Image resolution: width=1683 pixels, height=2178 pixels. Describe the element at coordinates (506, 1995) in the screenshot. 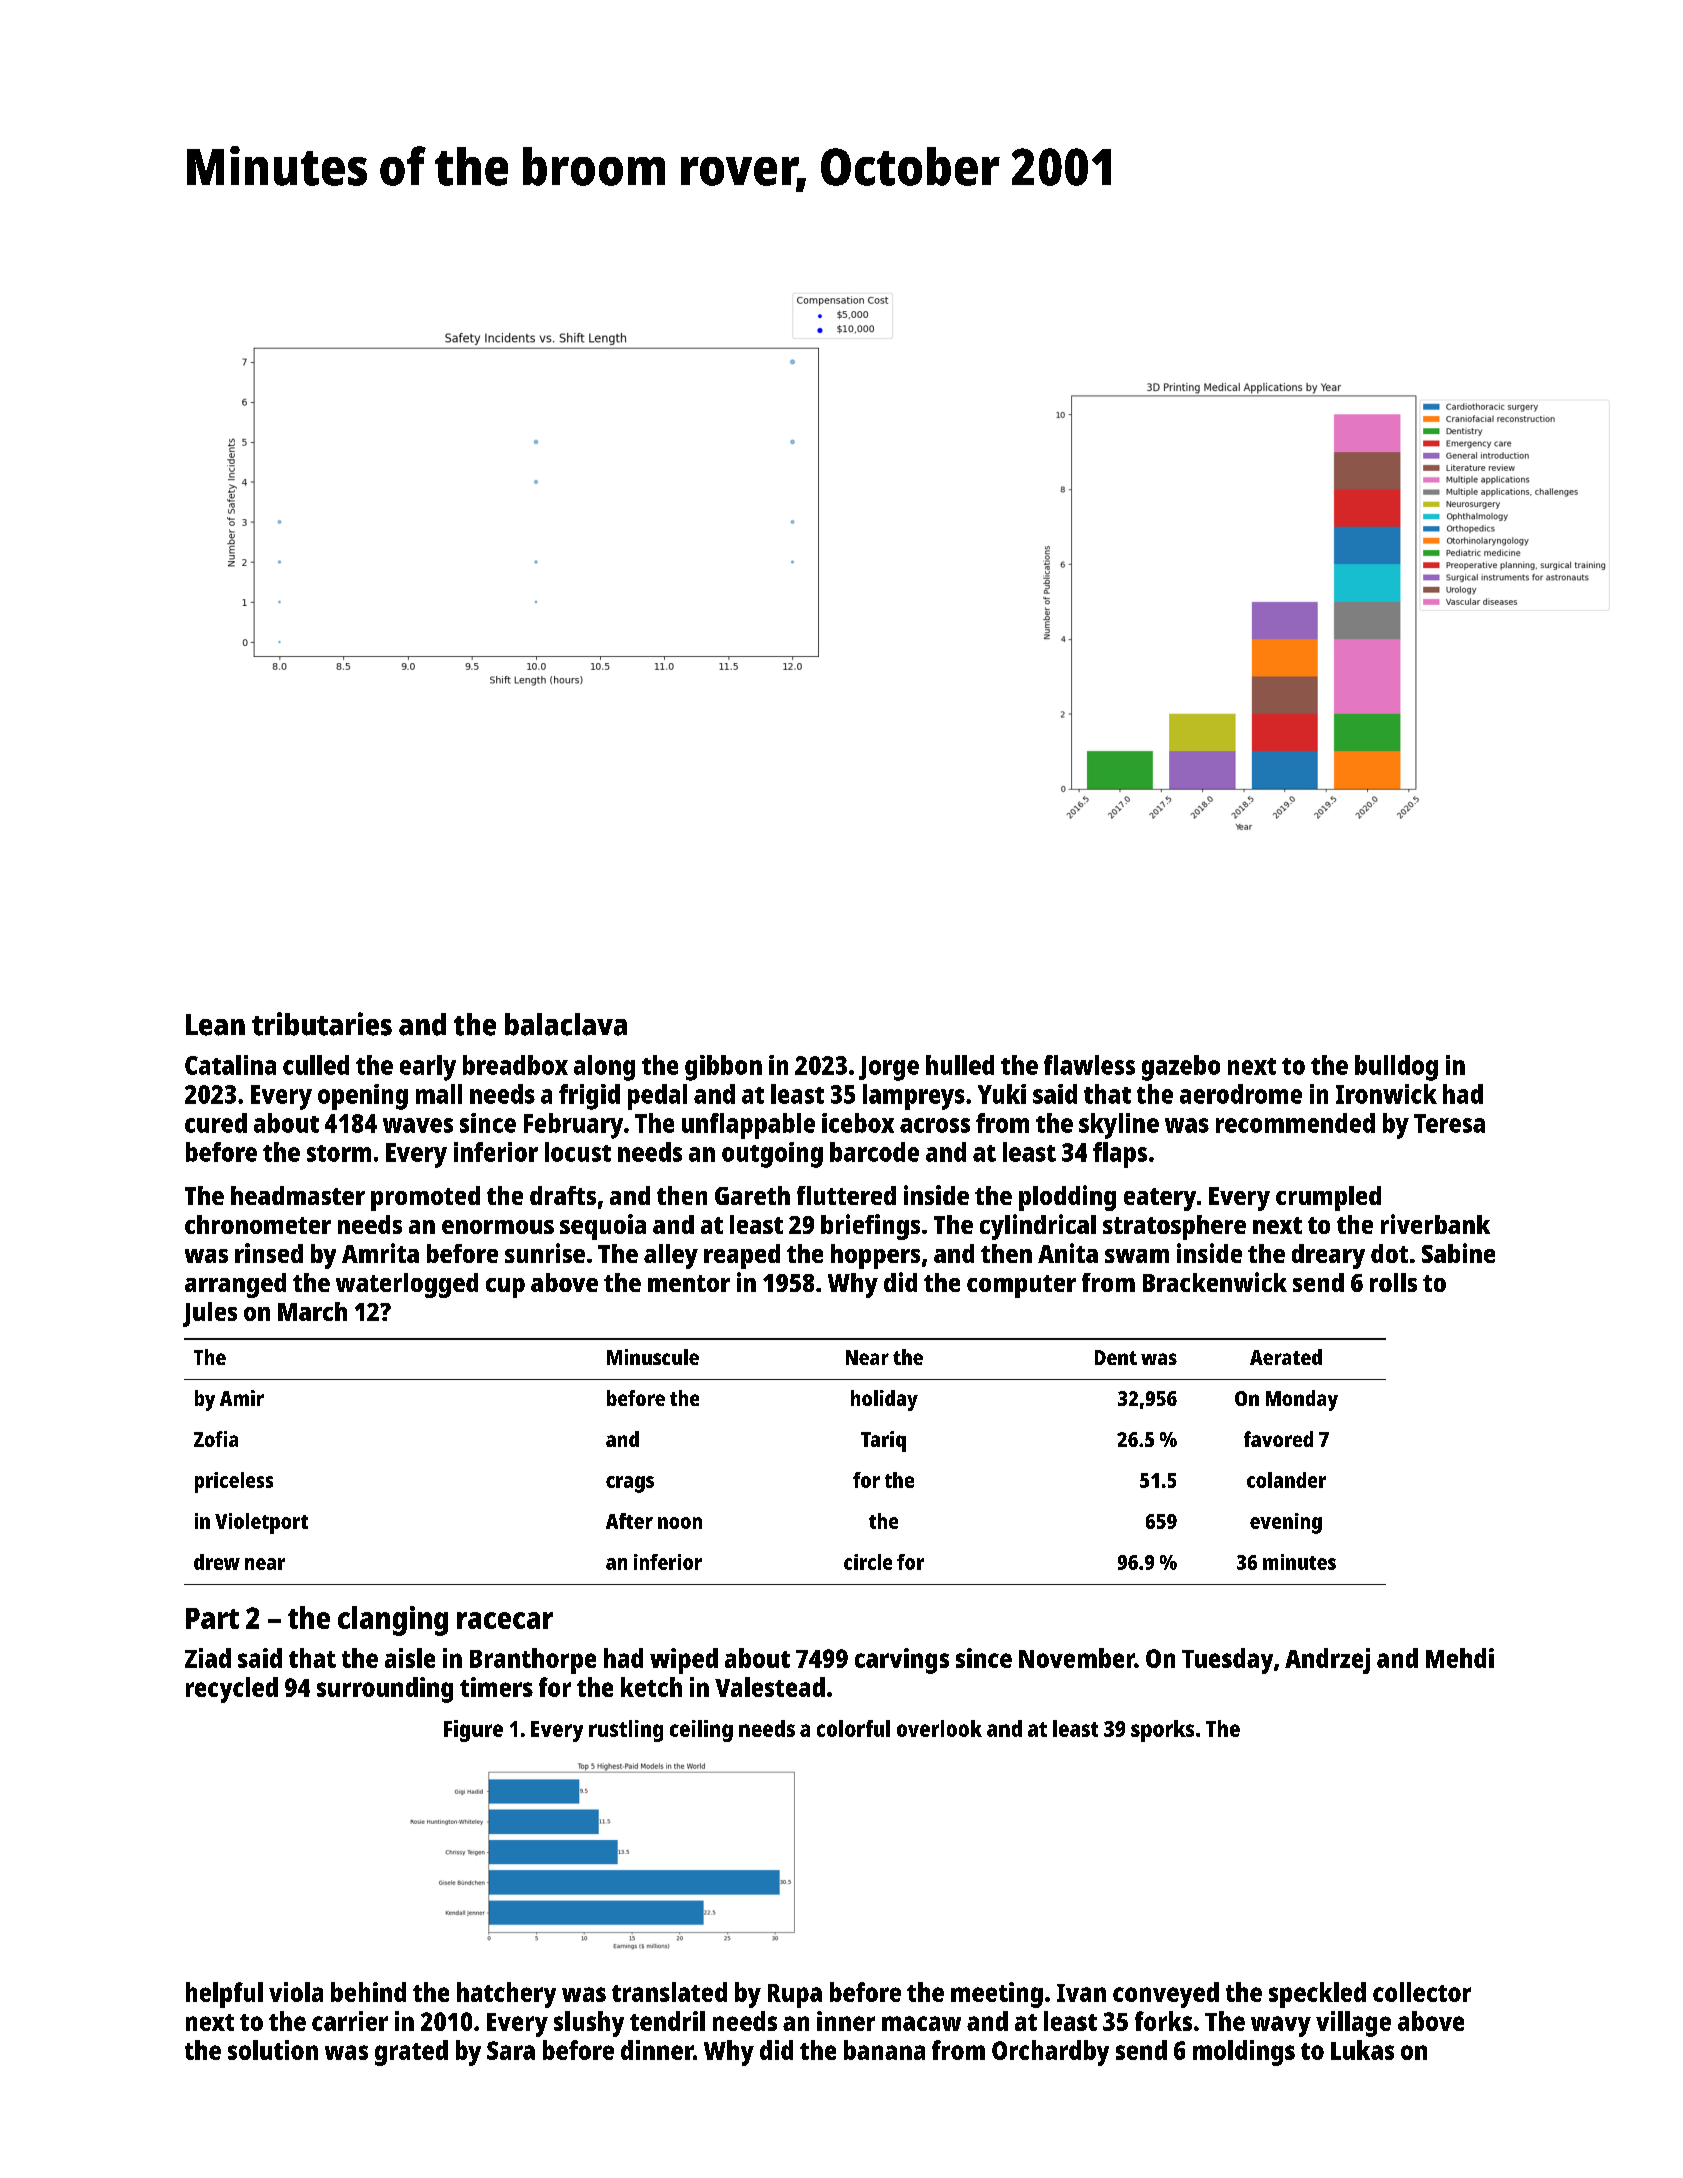

I see `hatchery` at that location.
